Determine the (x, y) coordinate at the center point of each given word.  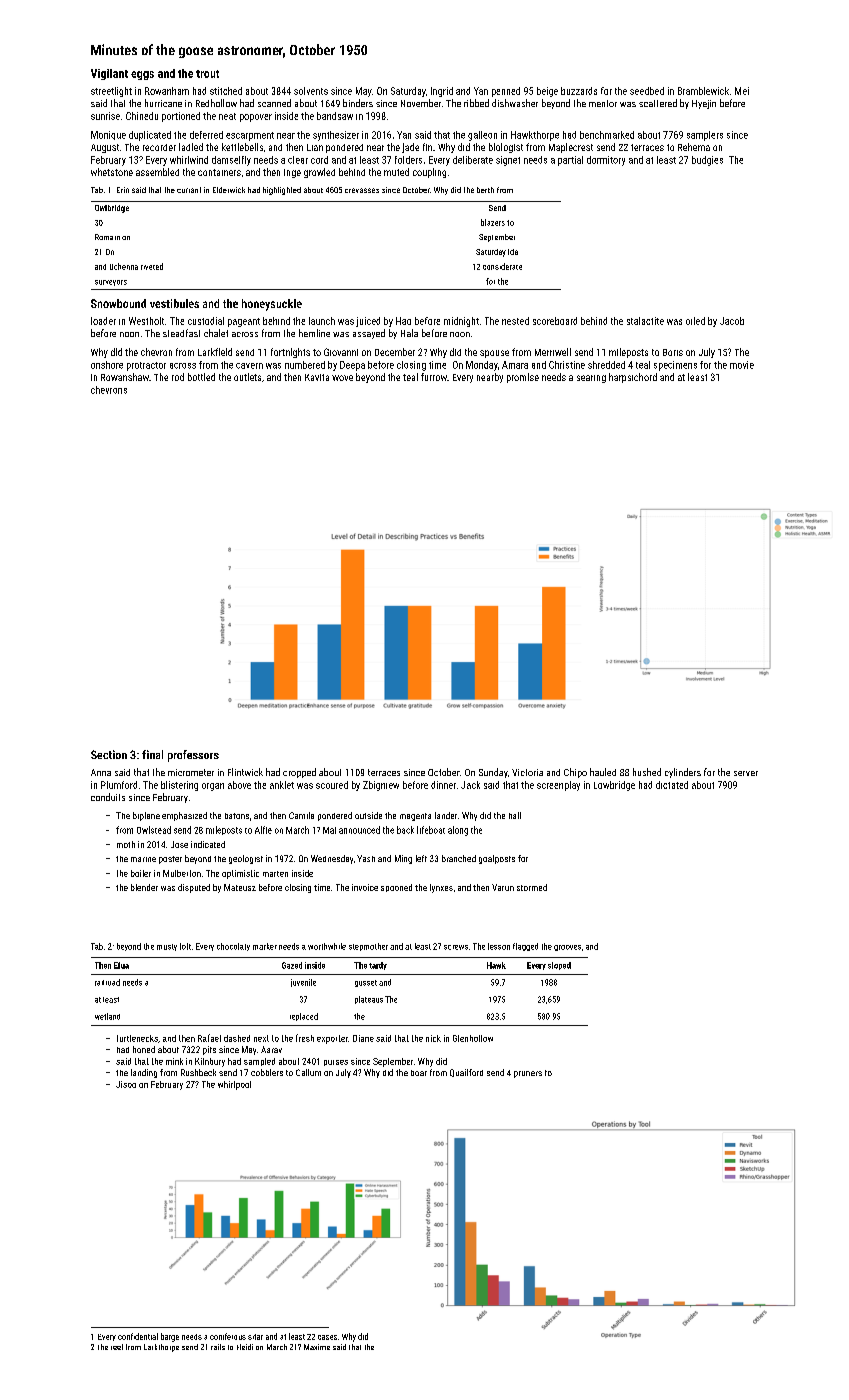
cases (327, 1337)
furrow (434, 377)
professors (193, 756)
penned (506, 92)
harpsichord (633, 378)
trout (207, 74)
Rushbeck (198, 1072)
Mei (742, 91)
